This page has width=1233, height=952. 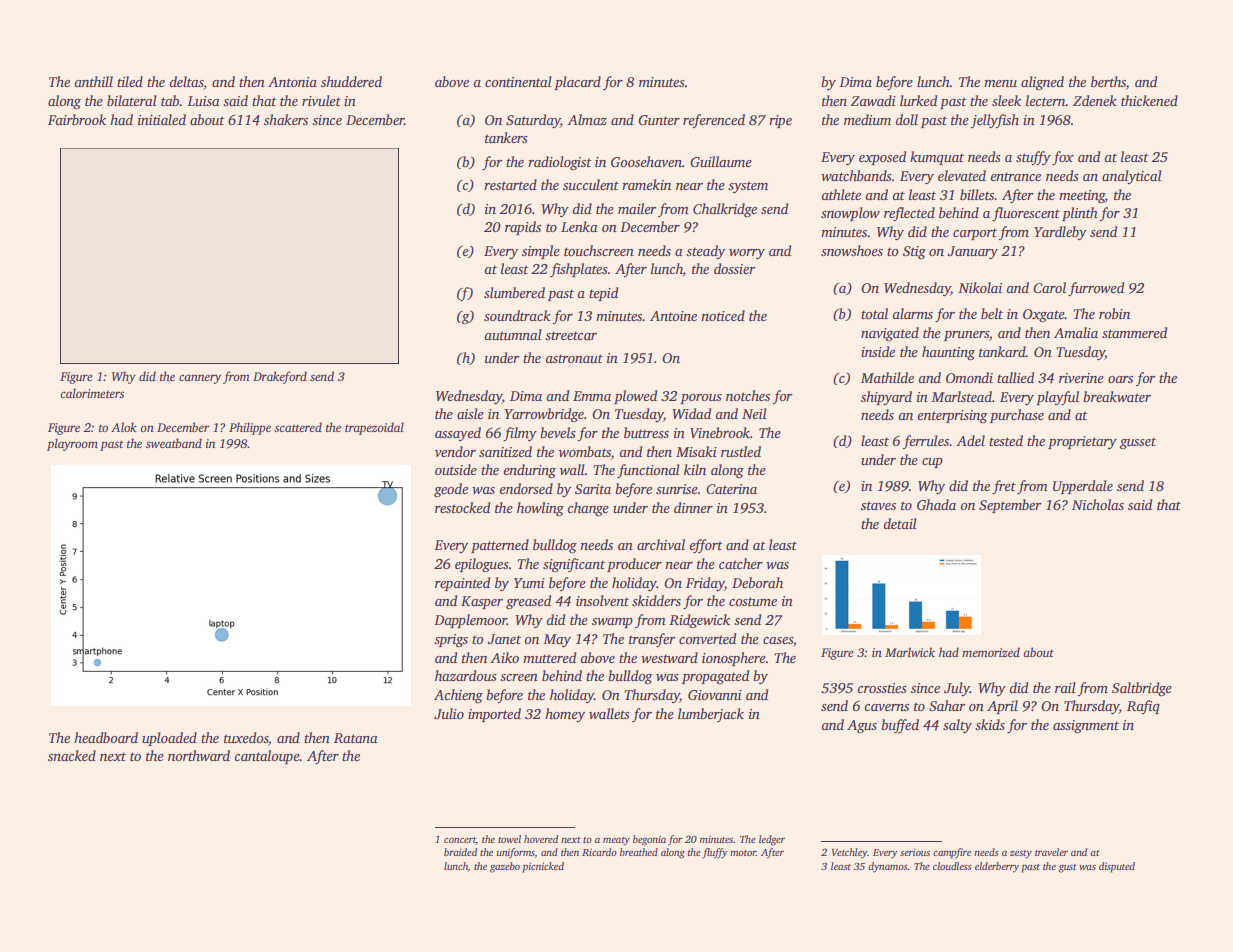 I want to click on furrowed, so click(x=1096, y=289).
